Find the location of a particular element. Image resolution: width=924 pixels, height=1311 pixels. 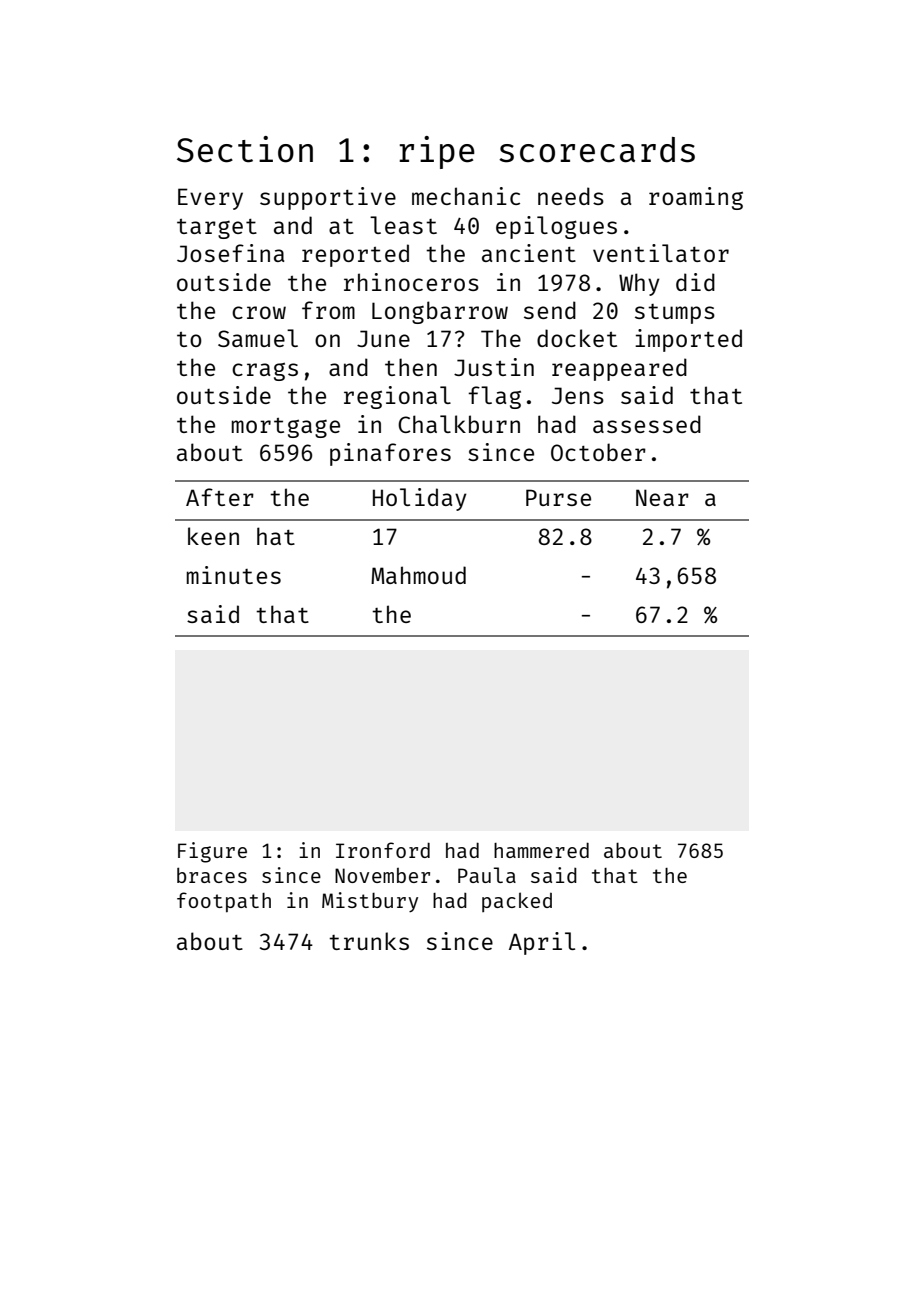

Josefina is located at coordinates (230, 253).
